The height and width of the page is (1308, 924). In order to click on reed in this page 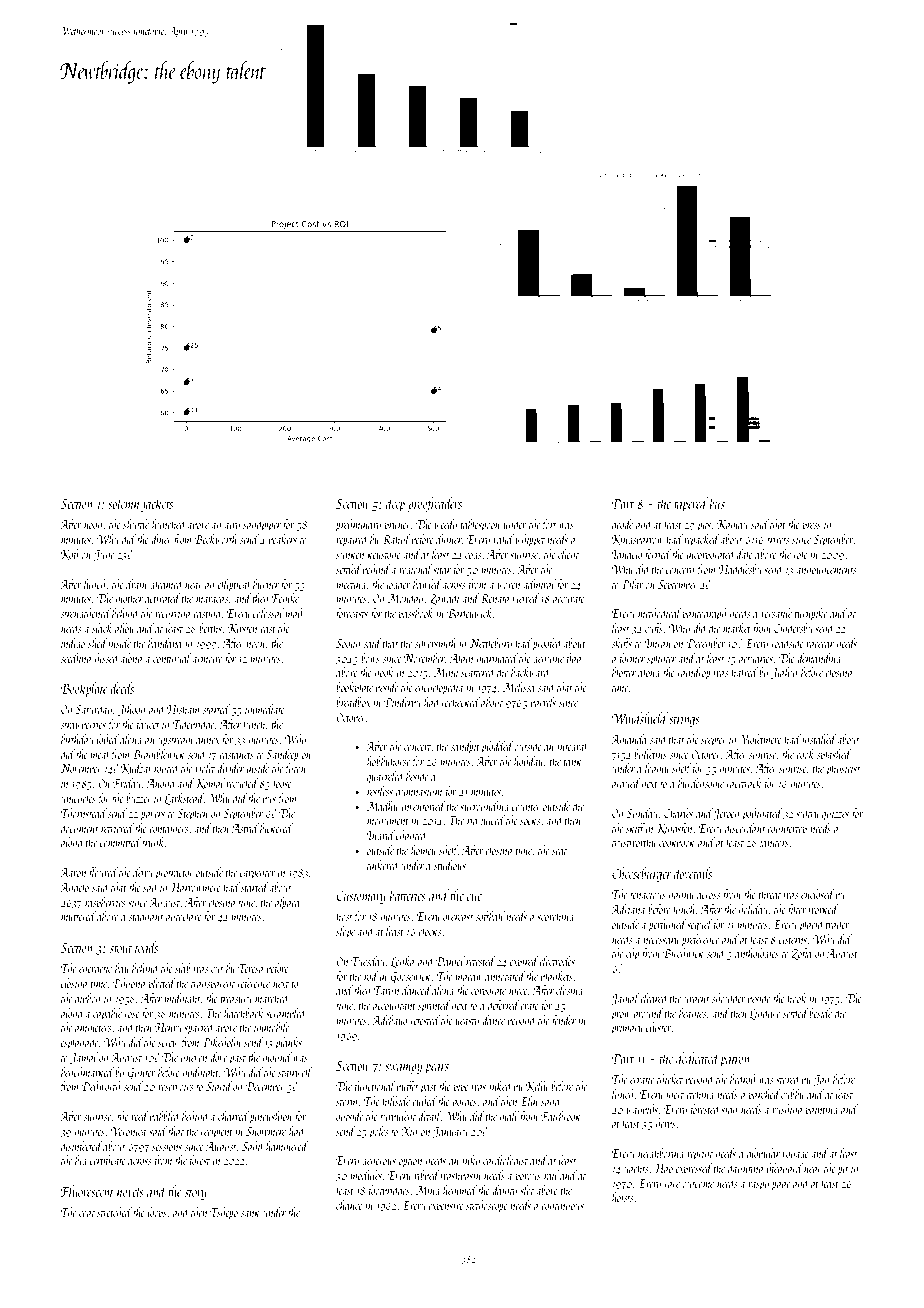, I will do `click(139, 1116)`.
